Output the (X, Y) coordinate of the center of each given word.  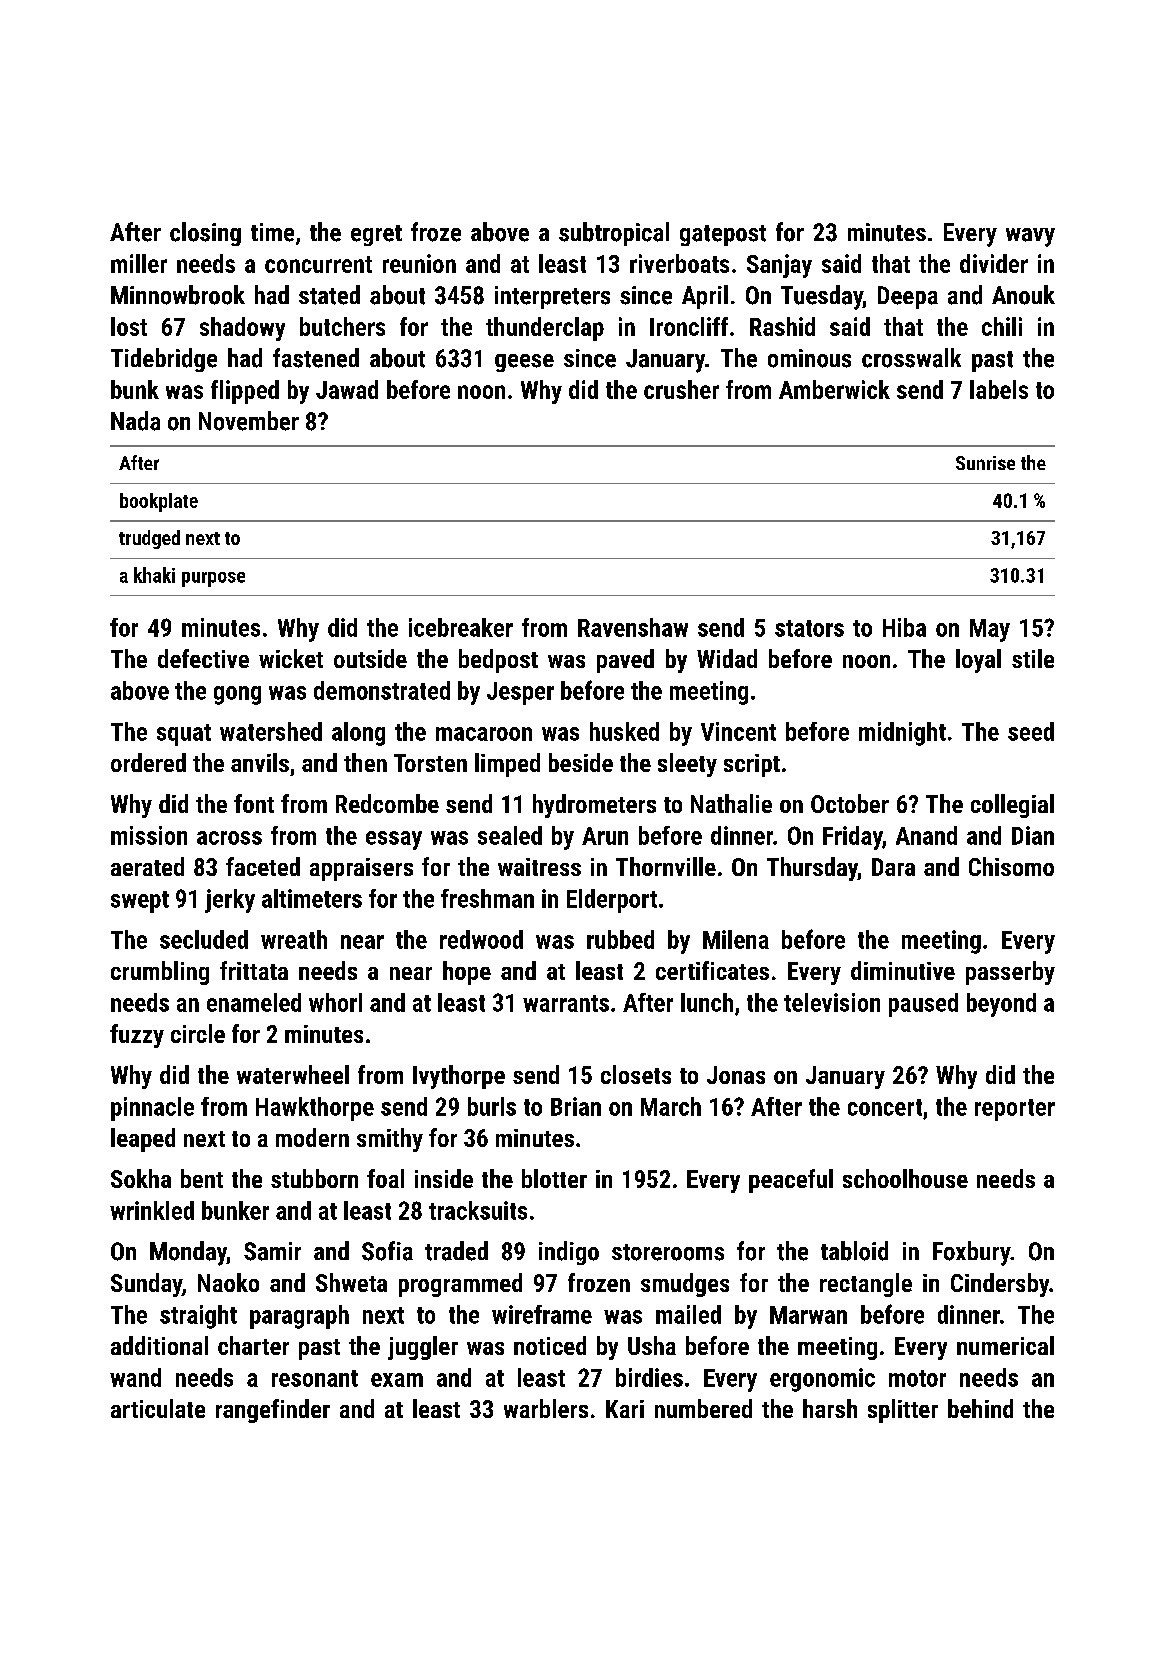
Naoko (228, 1282)
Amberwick (834, 389)
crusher (681, 389)
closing (205, 234)
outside (370, 658)
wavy (1030, 237)
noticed (550, 1345)
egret (376, 235)
